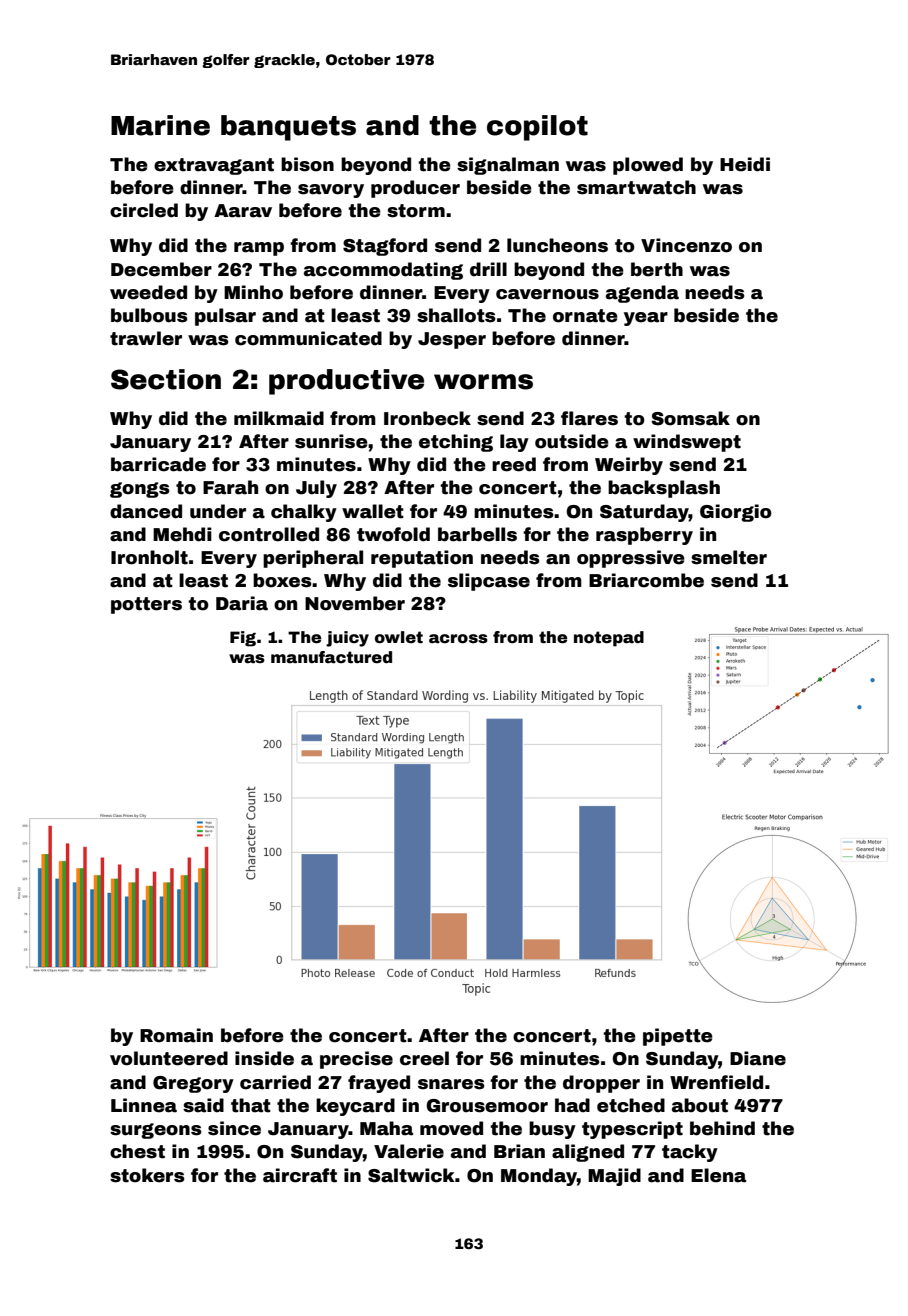 Image resolution: width=908 pixels, height=1316 pixels. I want to click on Jesper, so click(452, 340).
